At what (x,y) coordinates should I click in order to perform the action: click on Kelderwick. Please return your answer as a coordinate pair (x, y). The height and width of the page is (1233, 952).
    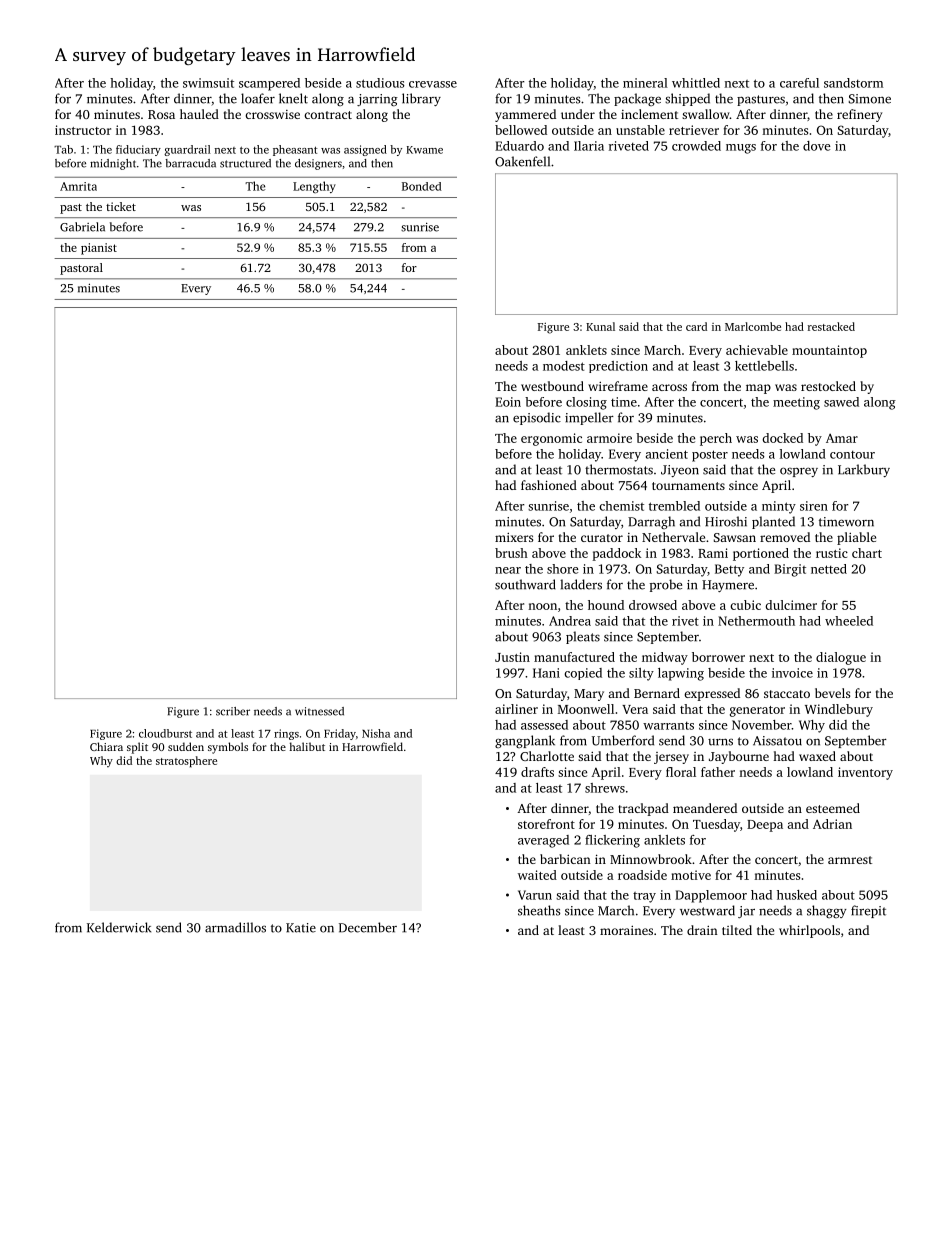
    Looking at the image, I should click on (119, 927).
